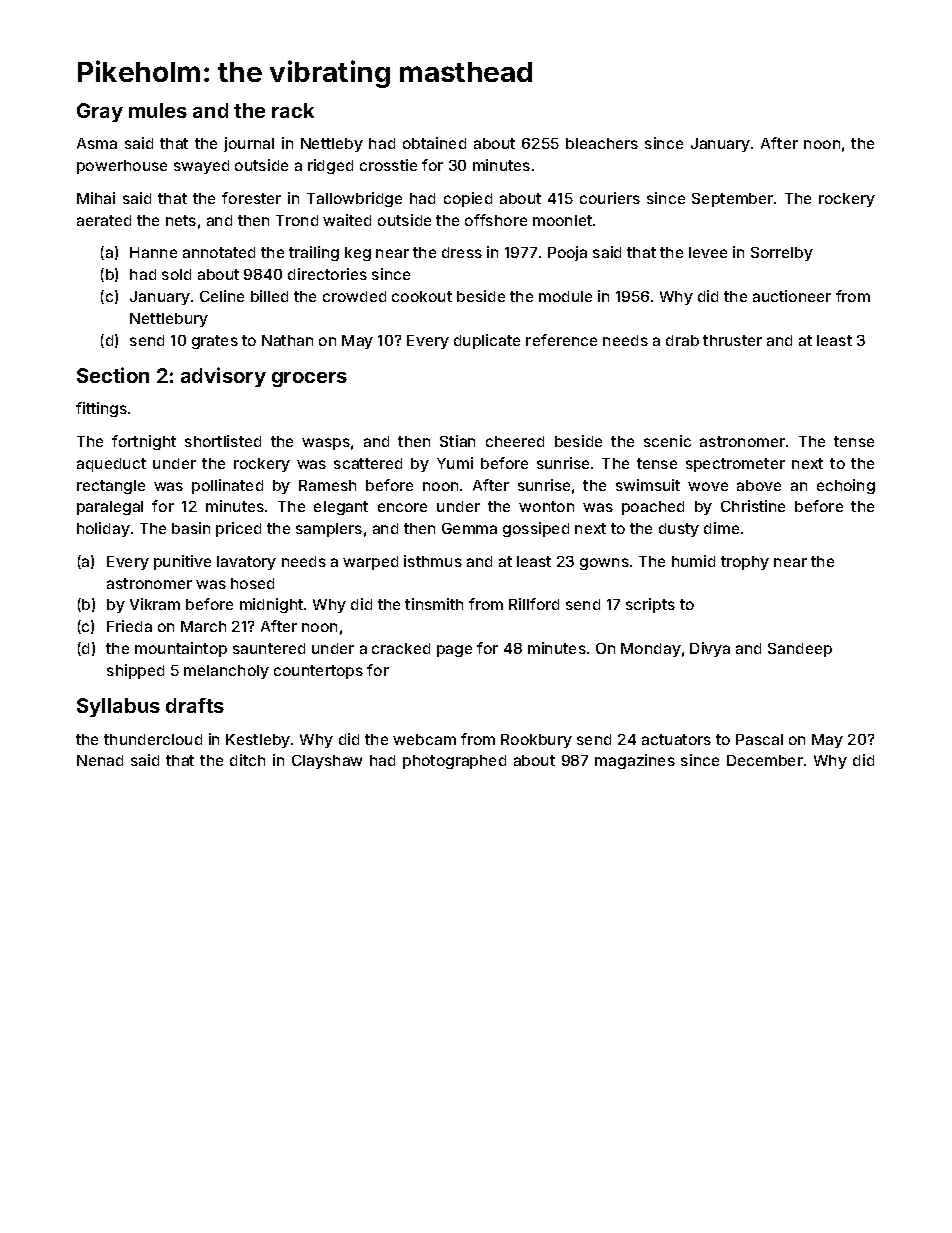 The image size is (952, 1233). Describe the element at coordinates (782, 254) in the image. I see `Sorrelby` at that location.
